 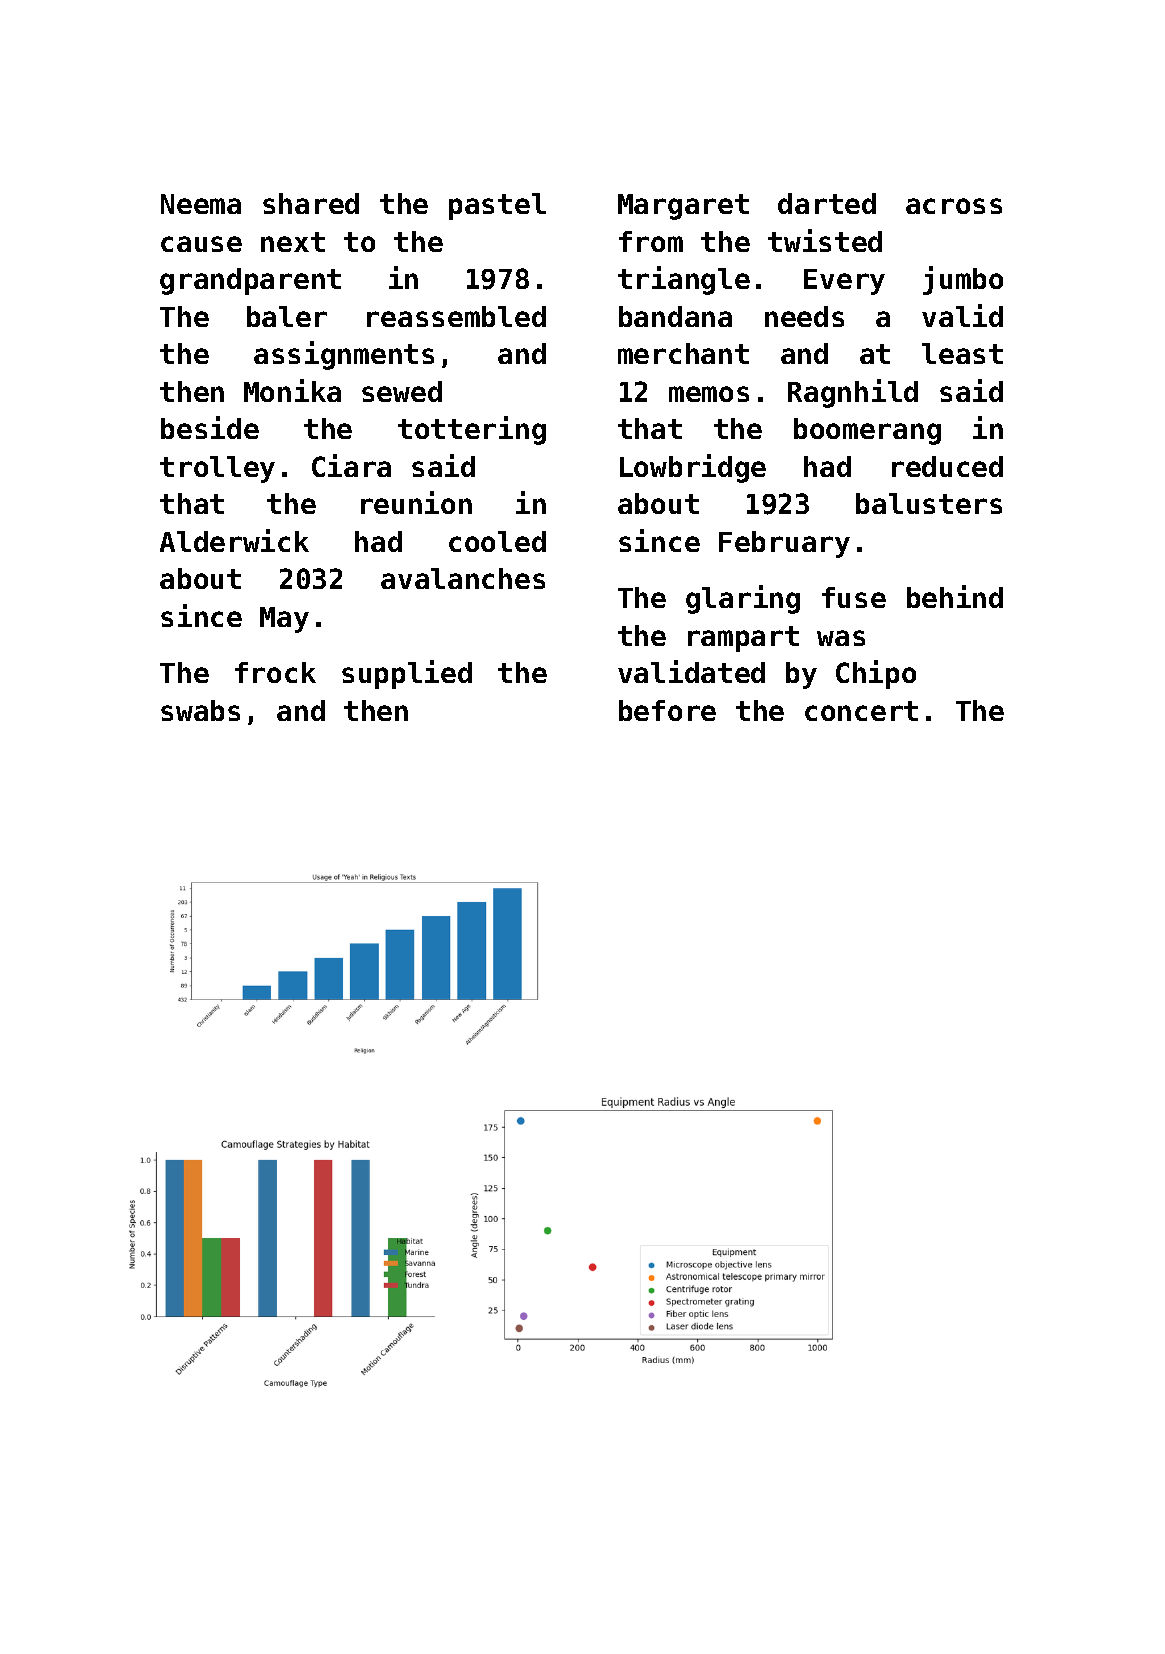 What do you see at coordinates (675, 316) in the screenshot?
I see `bandana` at bounding box center [675, 316].
